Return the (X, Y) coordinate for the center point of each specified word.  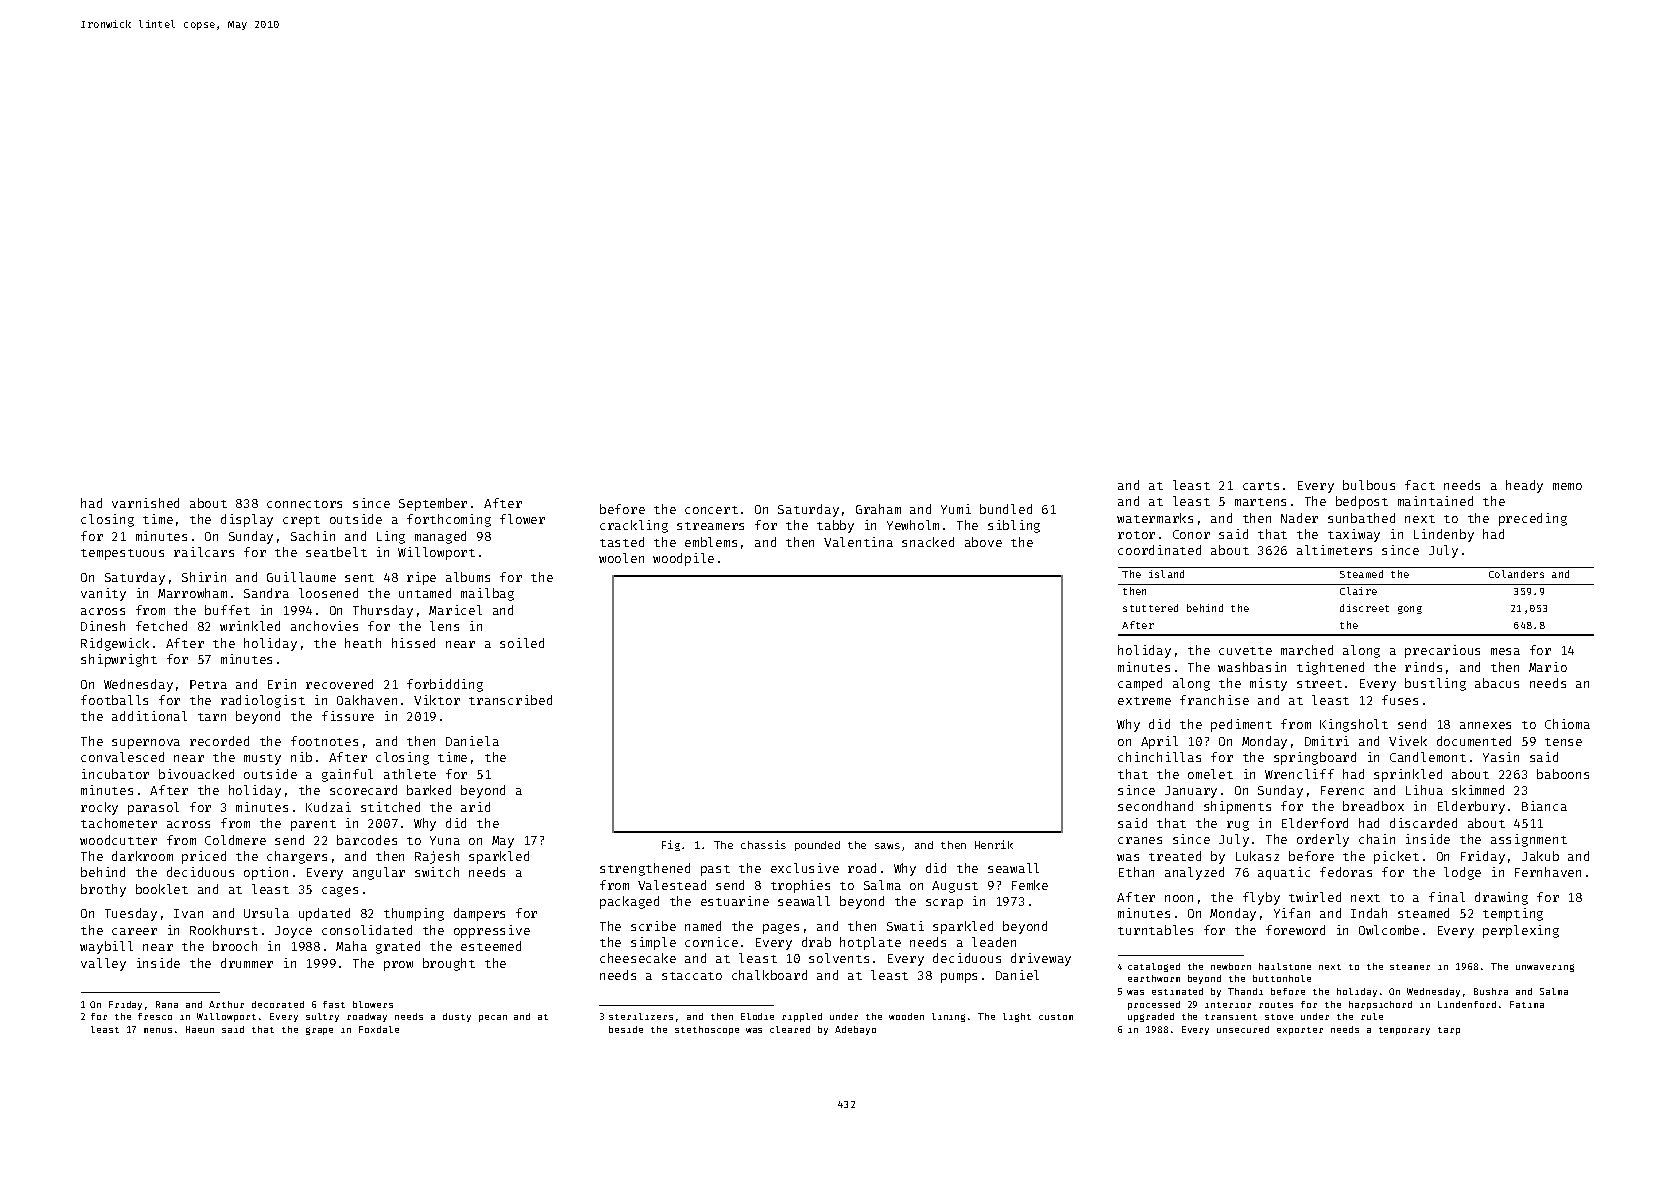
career (134, 931)
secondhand (1155, 806)
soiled (522, 643)
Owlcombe (1389, 930)
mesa (1505, 651)
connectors (304, 504)
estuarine (735, 901)
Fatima (1527, 1004)
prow (398, 966)
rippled (802, 1017)
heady (1524, 486)
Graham (878, 509)
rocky (99, 808)
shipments (1237, 807)
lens (444, 626)
